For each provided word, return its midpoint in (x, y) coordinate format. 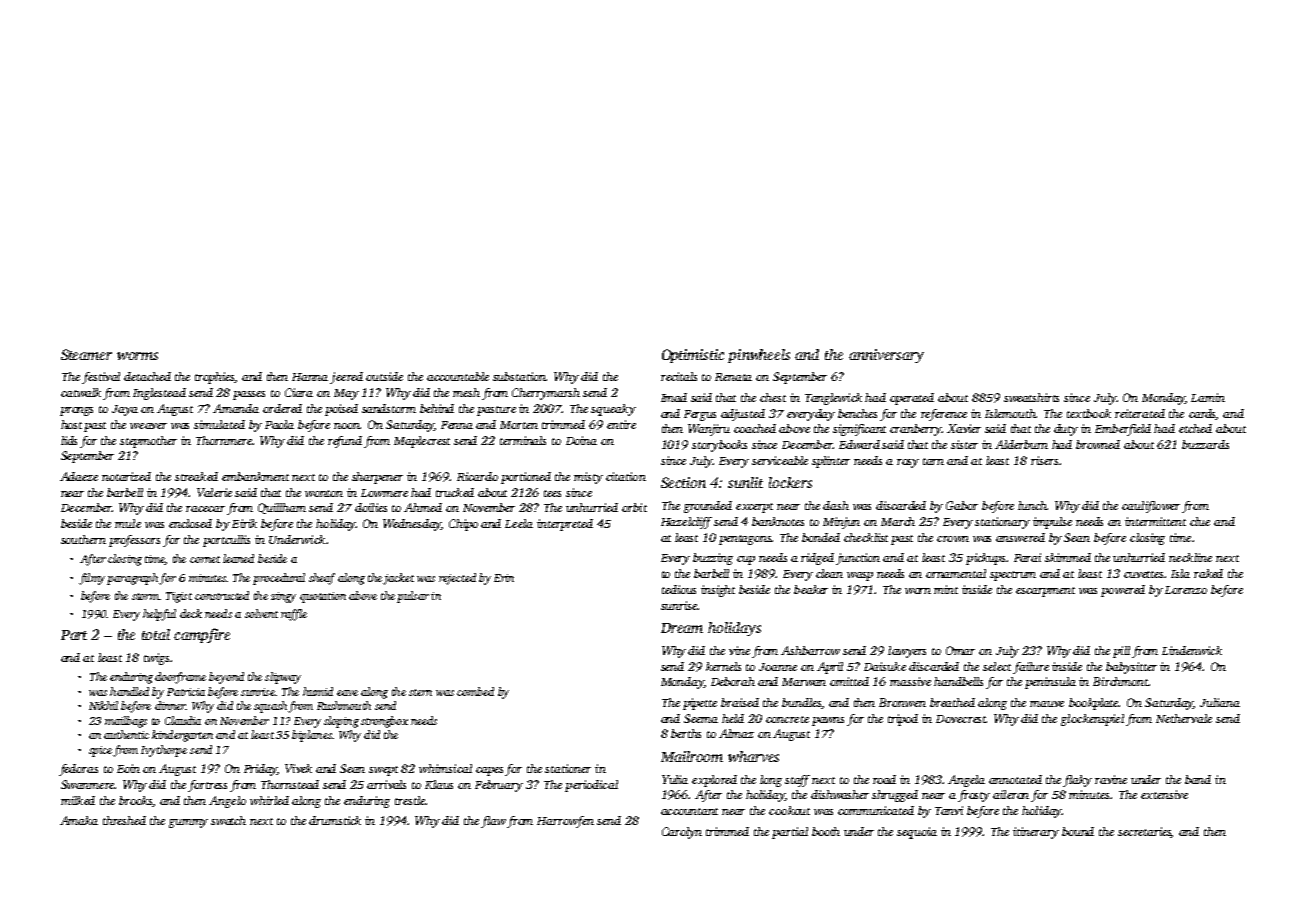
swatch (228, 820)
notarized (126, 476)
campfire (202, 635)
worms (137, 356)
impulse (1052, 523)
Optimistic (693, 356)
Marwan (804, 682)
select (997, 666)
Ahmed (423, 507)
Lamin (1208, 397)
